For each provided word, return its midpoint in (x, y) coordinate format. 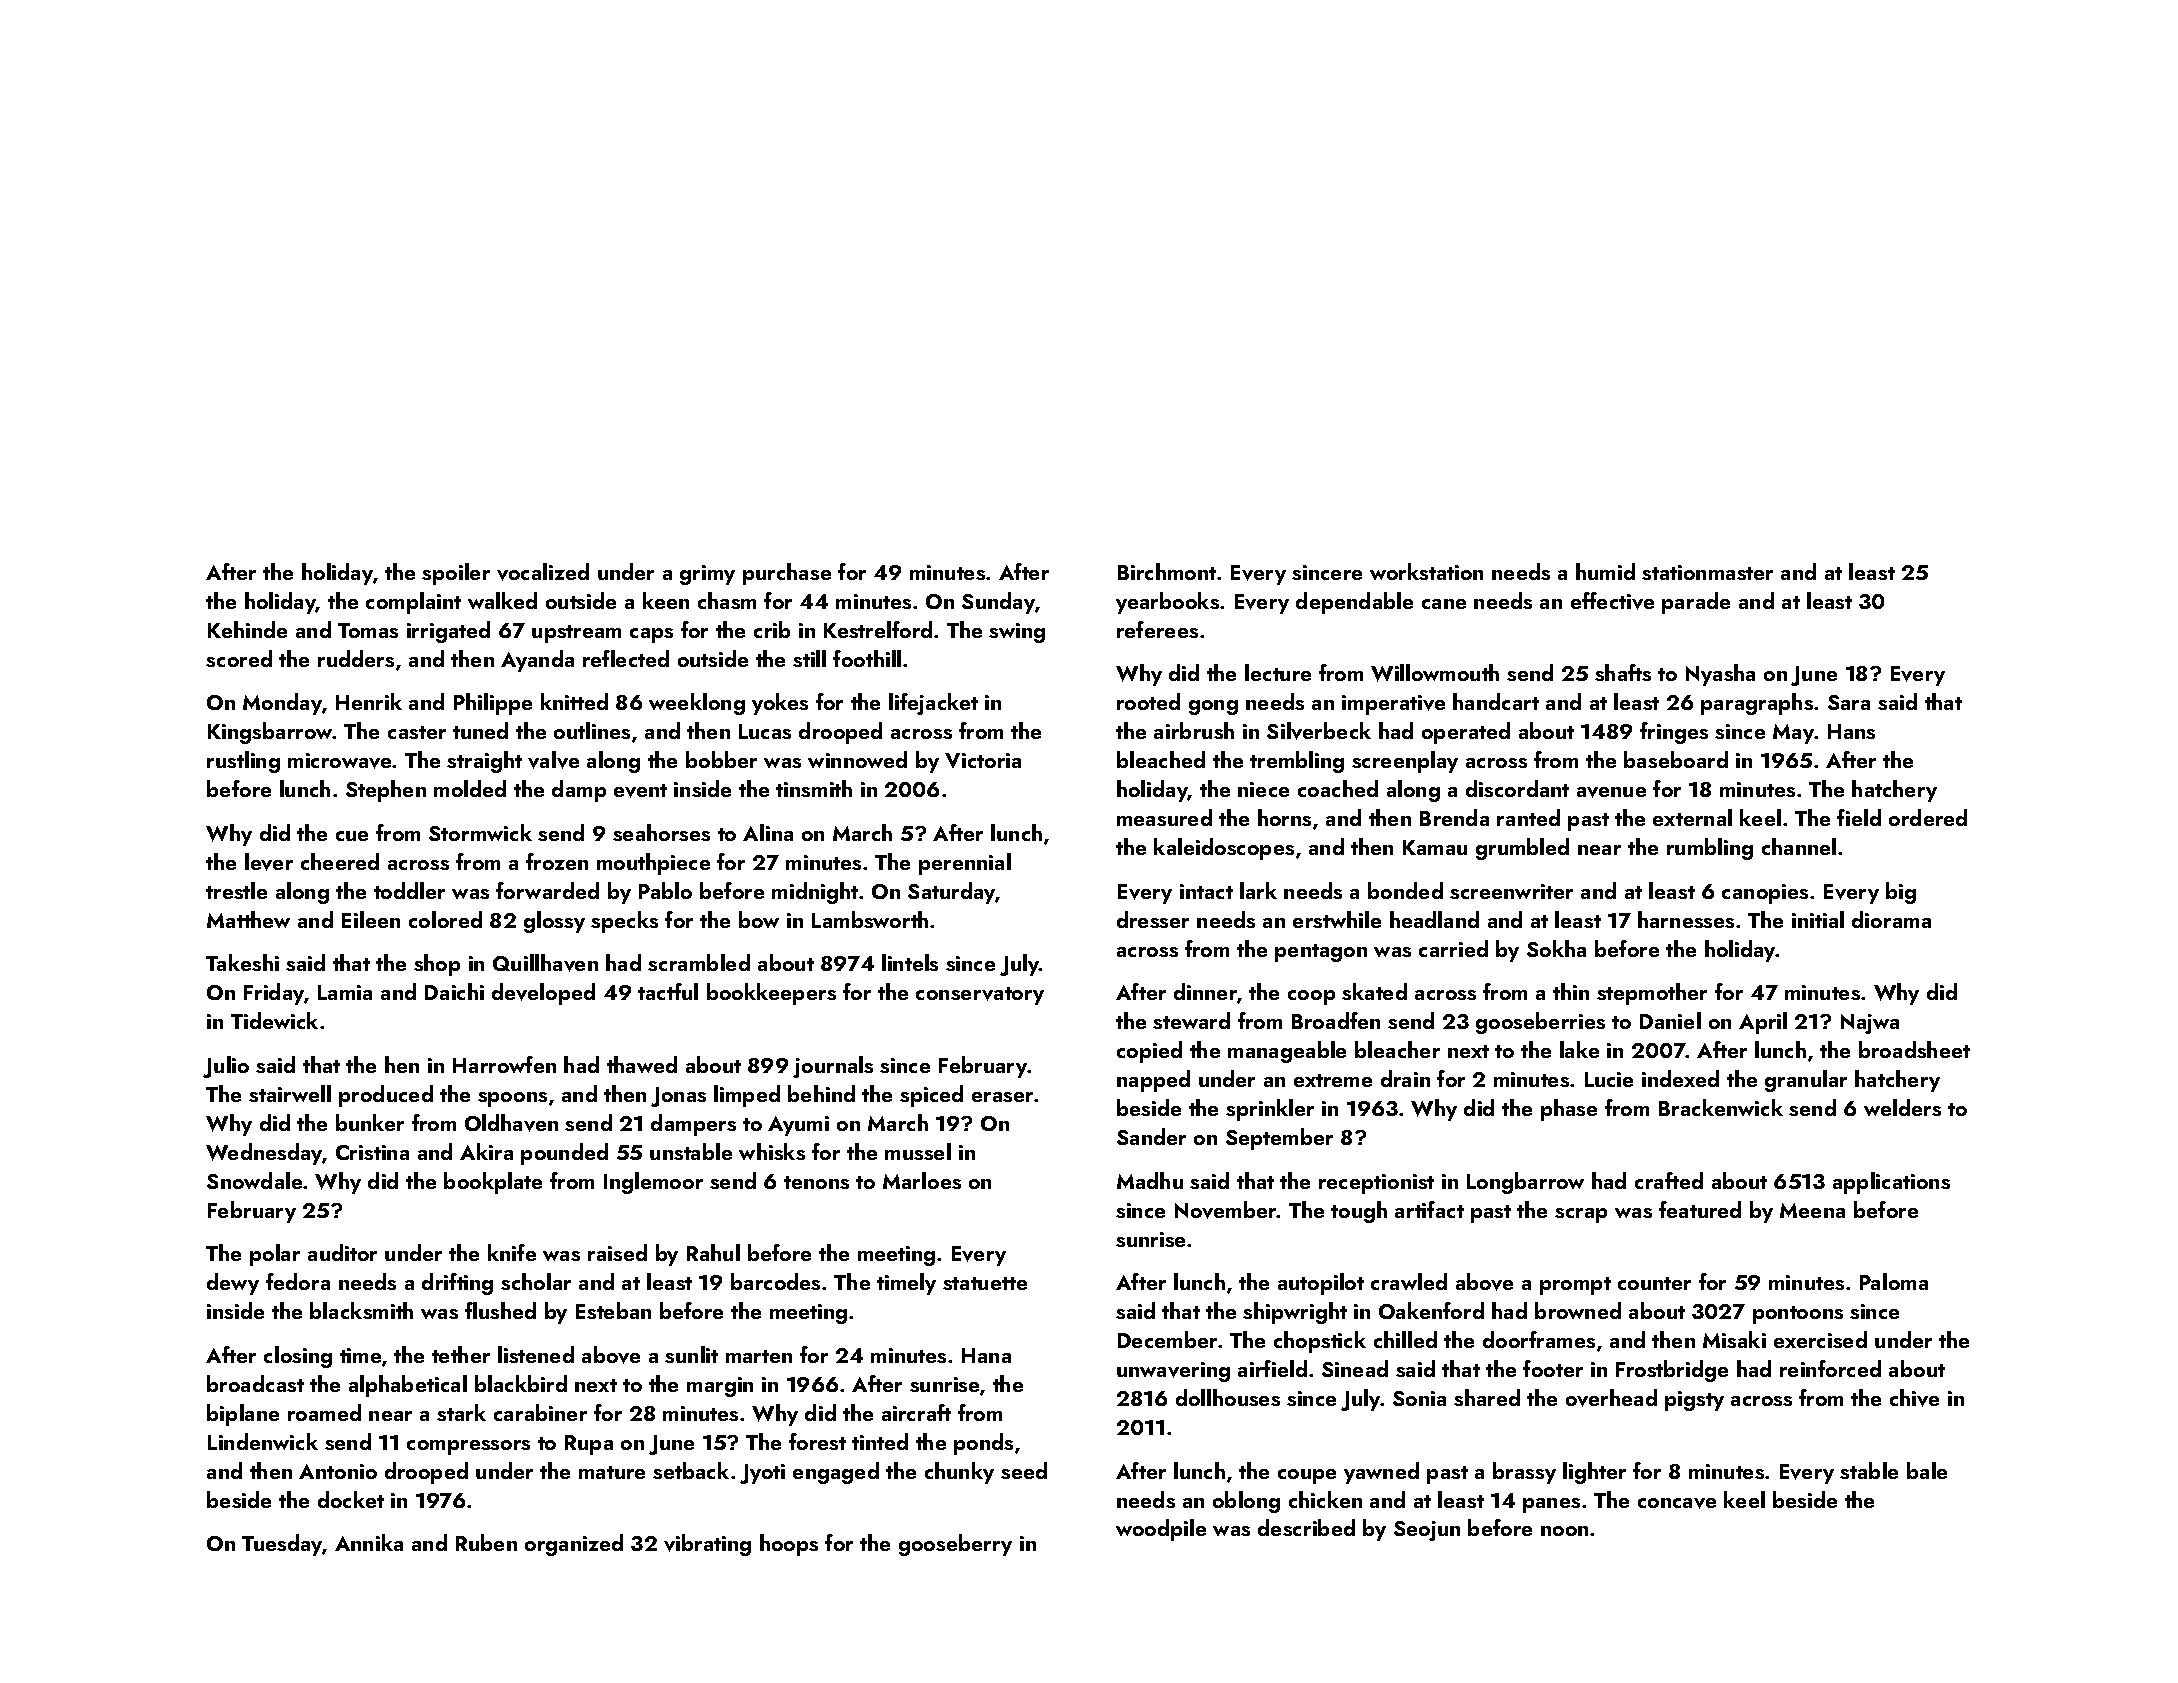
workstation (1426, 571)
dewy (233, 1284)
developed (543, 994)
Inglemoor (653, 1183)
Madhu (1150, 1180)
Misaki (1734, 1339)
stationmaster (1707, 572)
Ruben (486, 1542)
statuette (985, 1283)
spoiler (456, 574)
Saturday (952, 893)
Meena (1812, 1210)
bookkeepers (771, 994)
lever (269, 862)
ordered (1928, 817)
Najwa (1870, 1024)
